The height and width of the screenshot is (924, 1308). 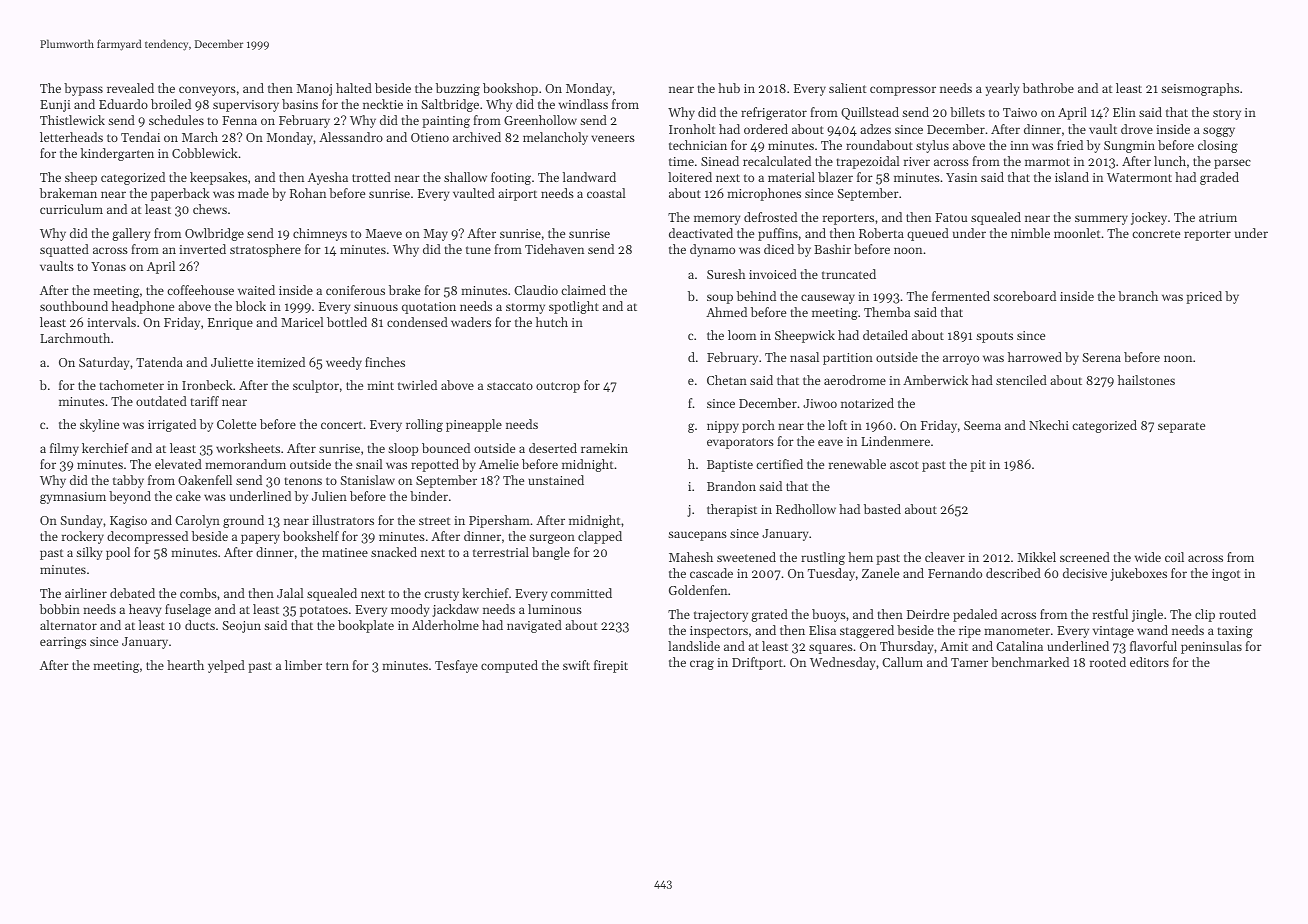 I want to click on bathrobe, so click(x=1048, y=88).
